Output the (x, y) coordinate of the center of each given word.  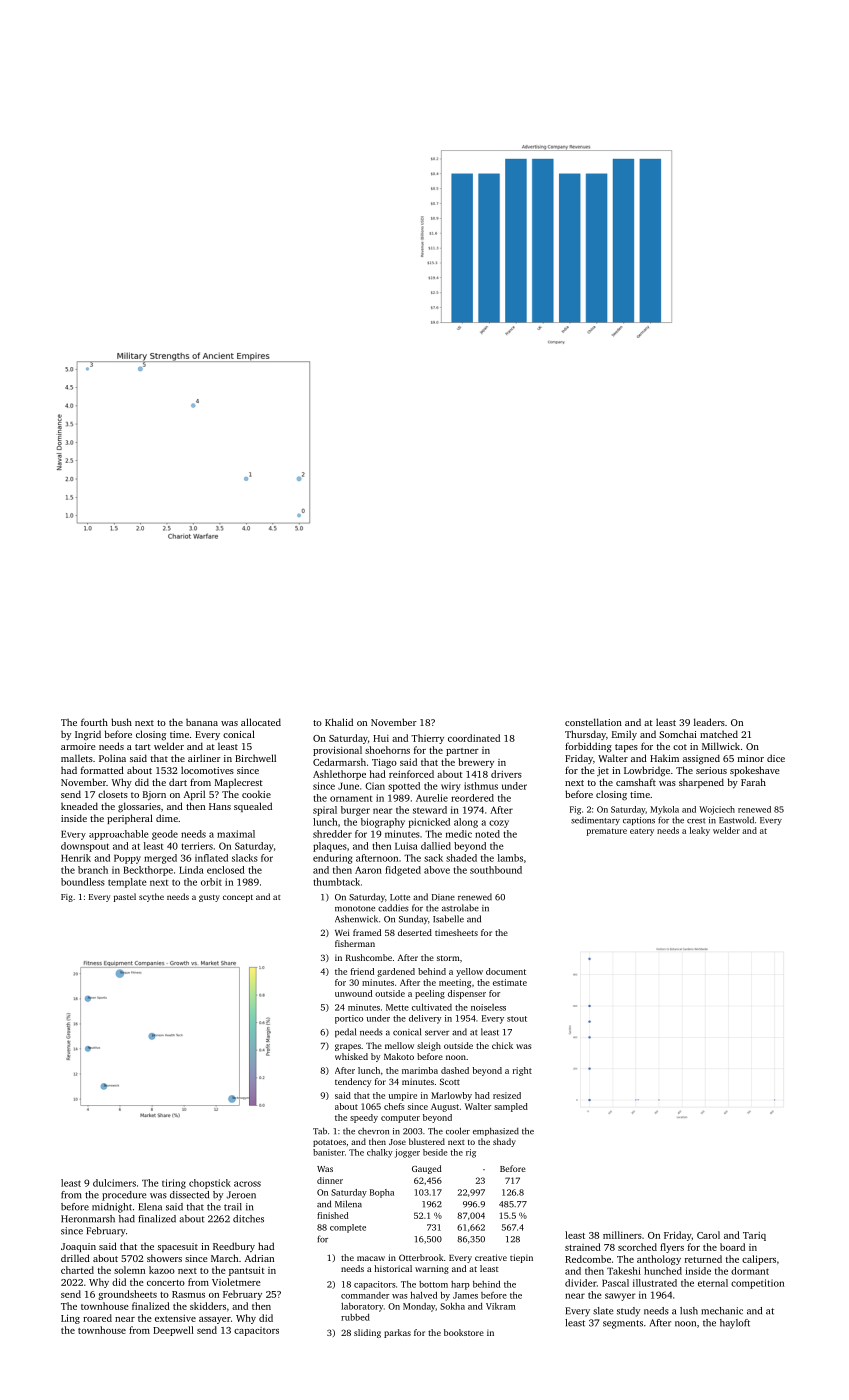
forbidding (588, 747)
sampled (511, 1107)
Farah (753, 782)
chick (502, 1045)
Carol (708, 1235)
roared (97, 1318)
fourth (94, 722)
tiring (174, 1184)
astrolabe (460, 908)
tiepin (521, 1258)
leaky (700, 831)
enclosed (226, 870)
